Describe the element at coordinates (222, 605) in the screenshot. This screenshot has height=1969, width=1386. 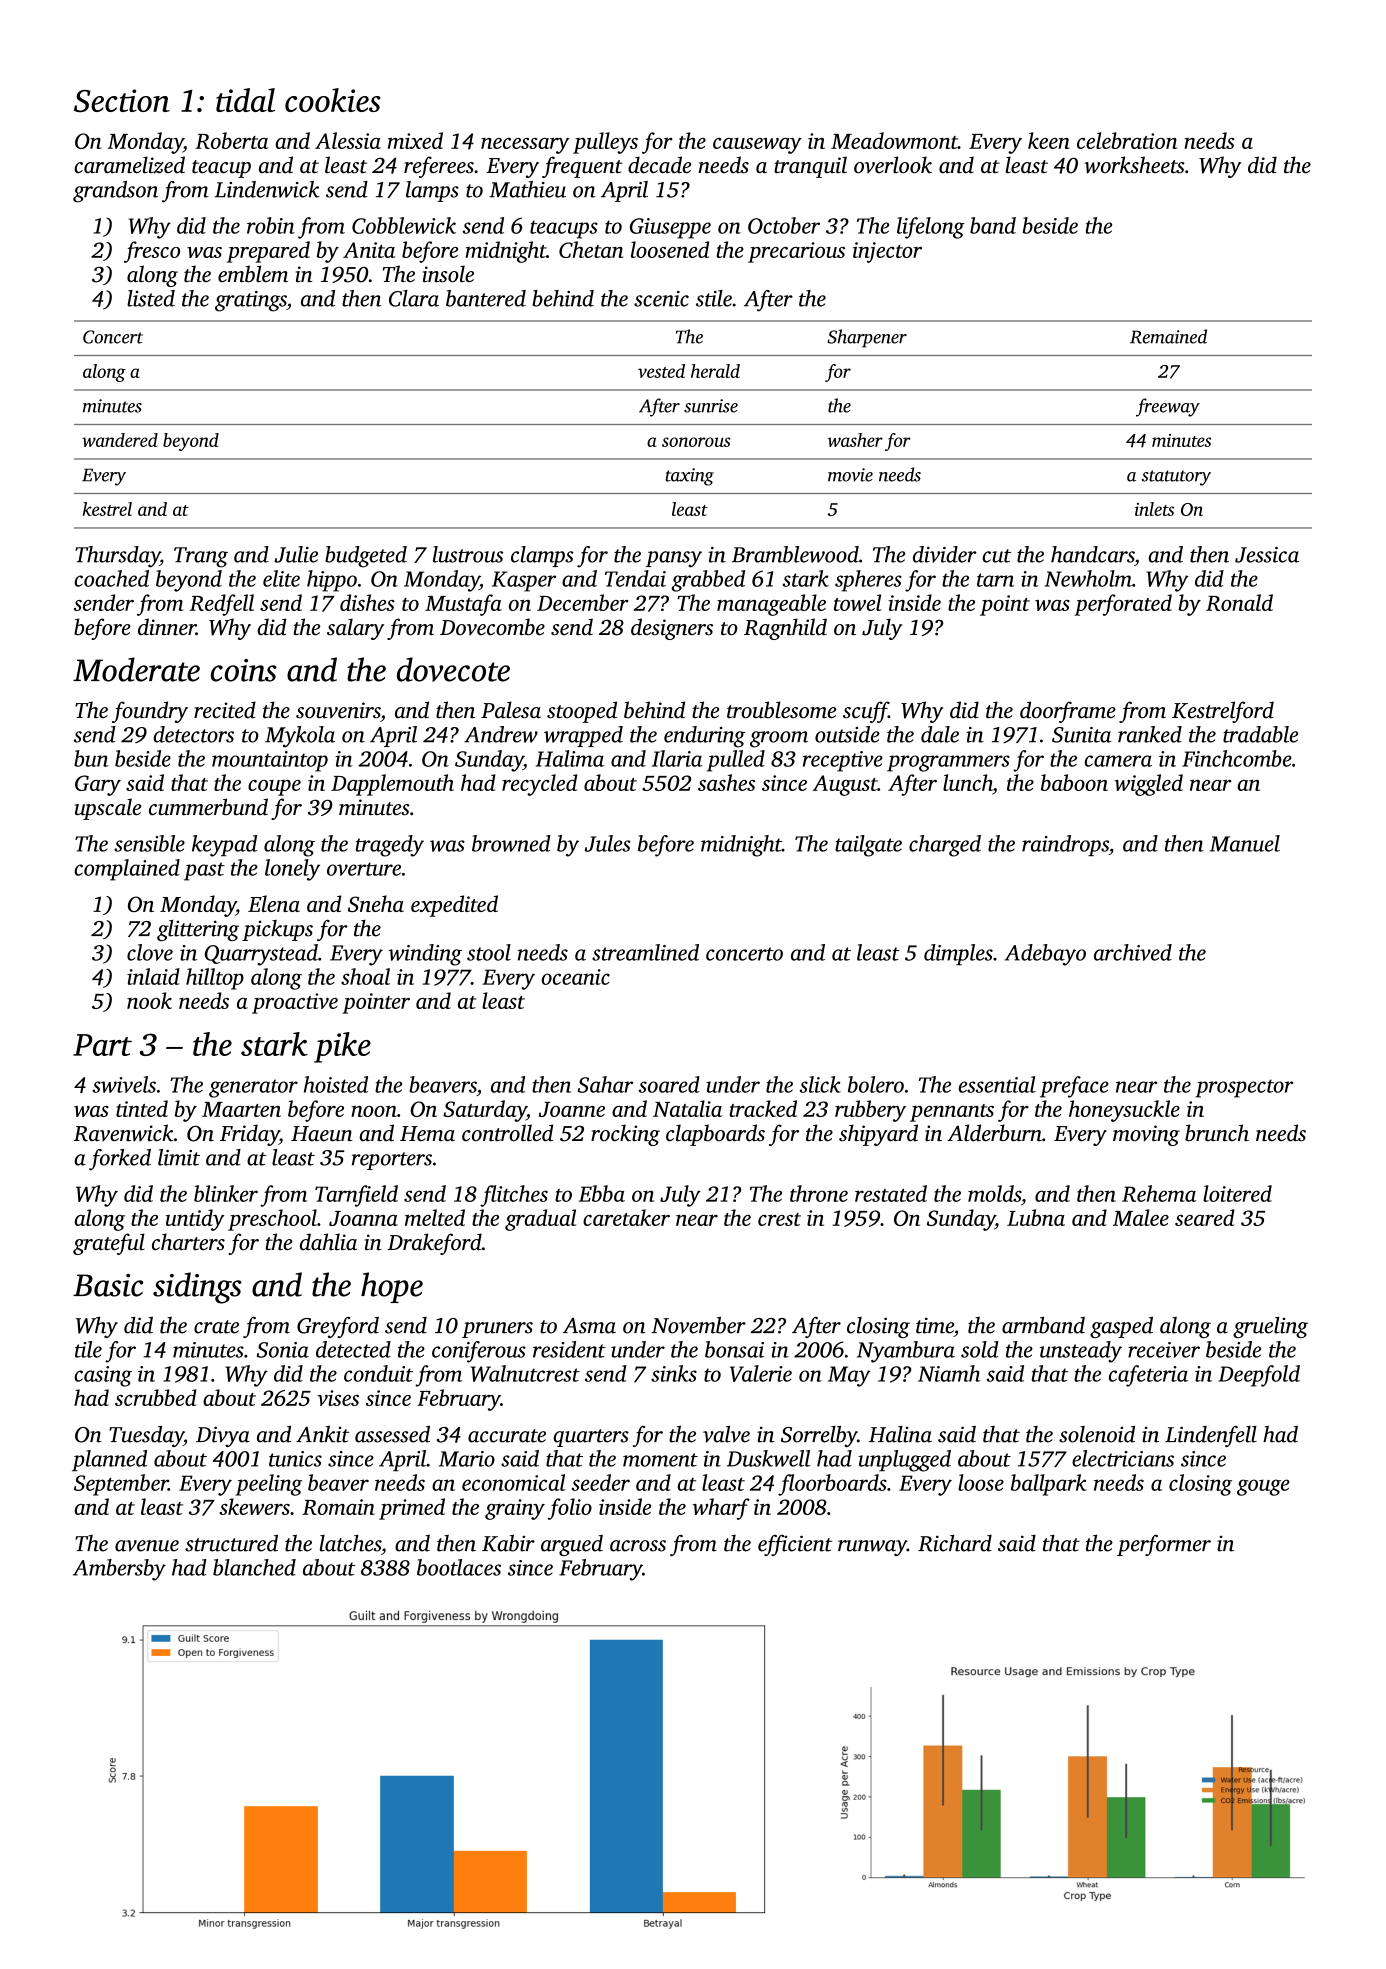
I see `Redfell` at that location.
